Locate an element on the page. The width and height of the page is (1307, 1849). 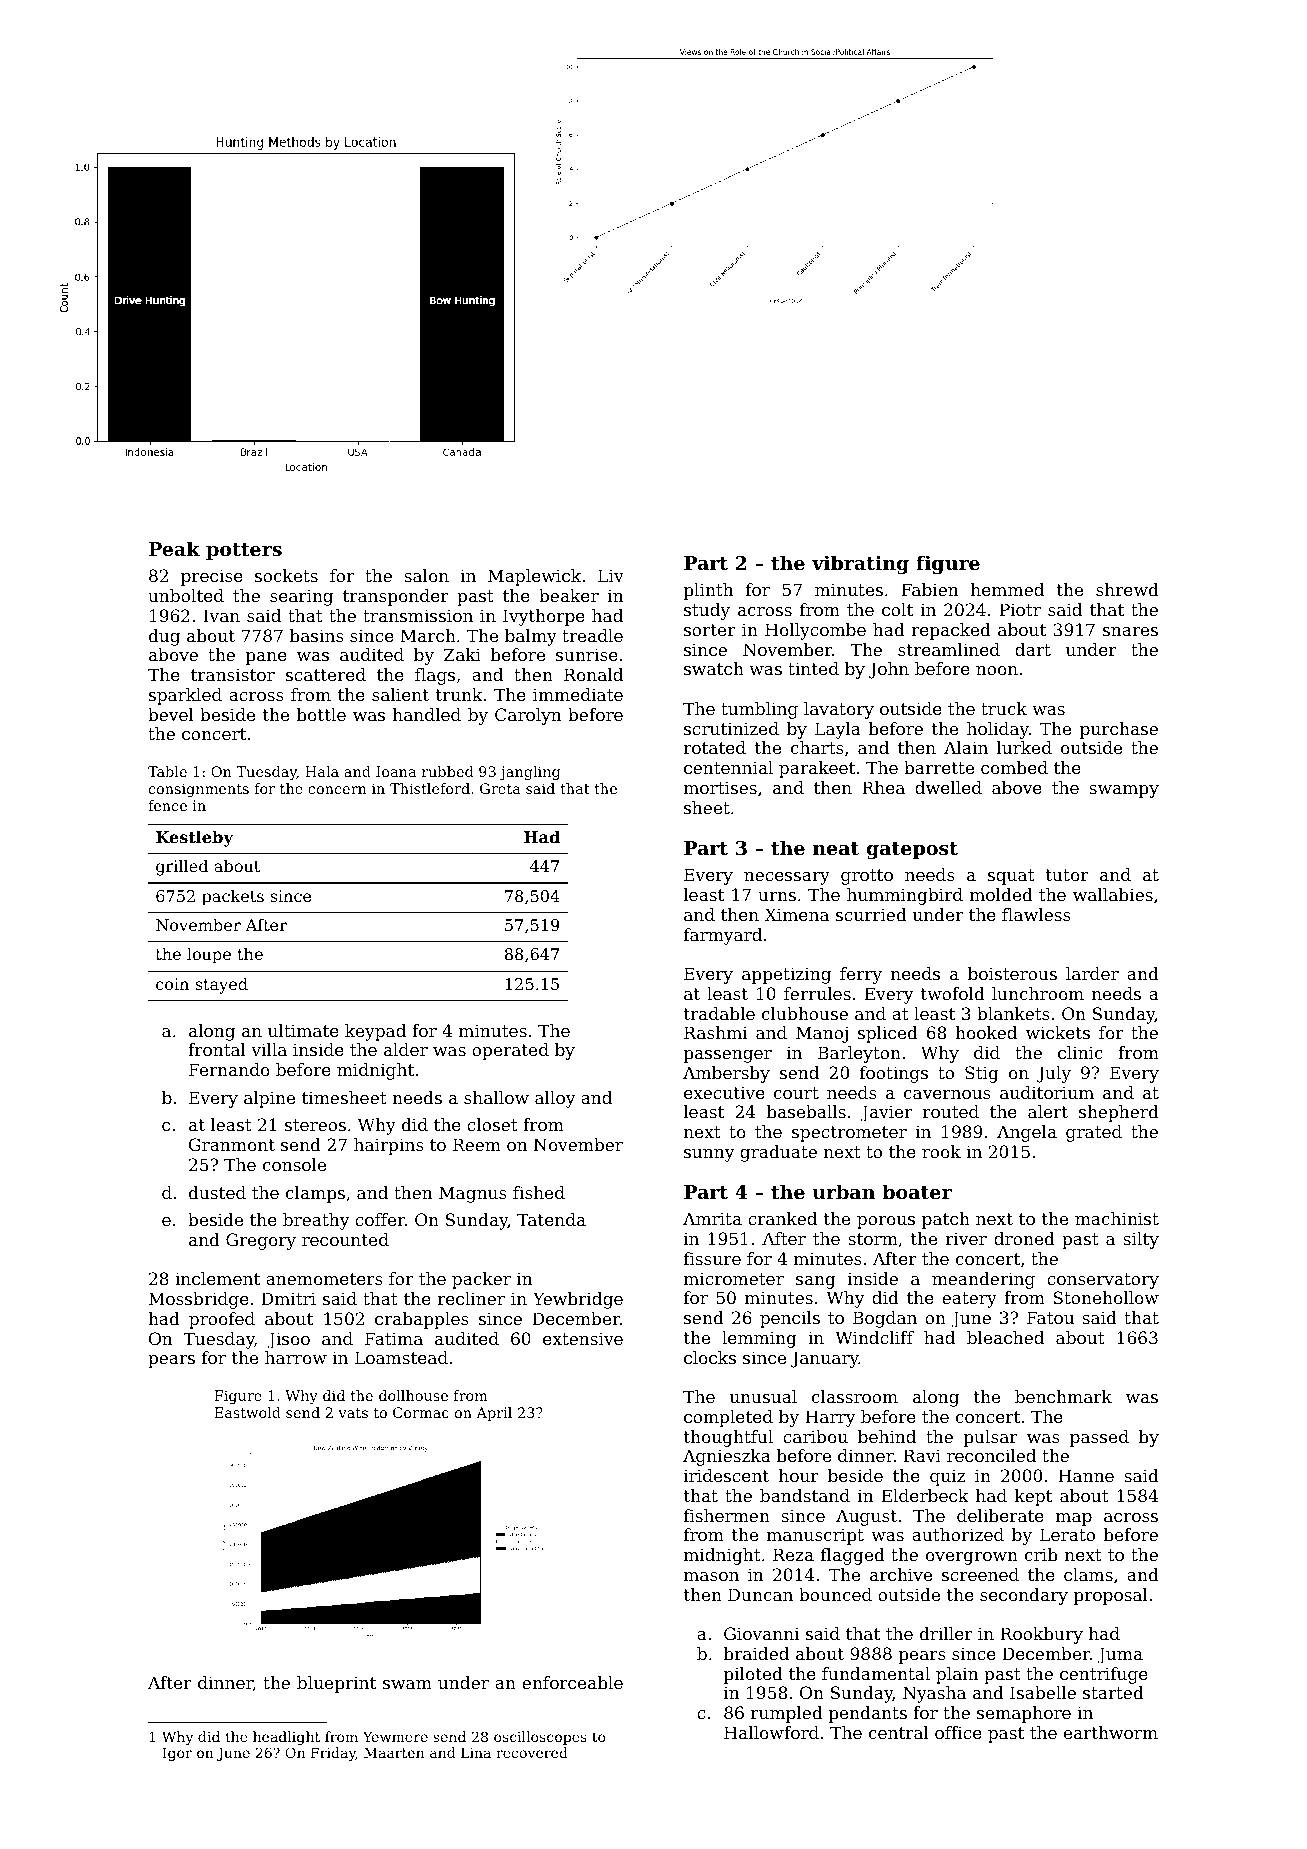
office is located at coordinates (958, 1732).
